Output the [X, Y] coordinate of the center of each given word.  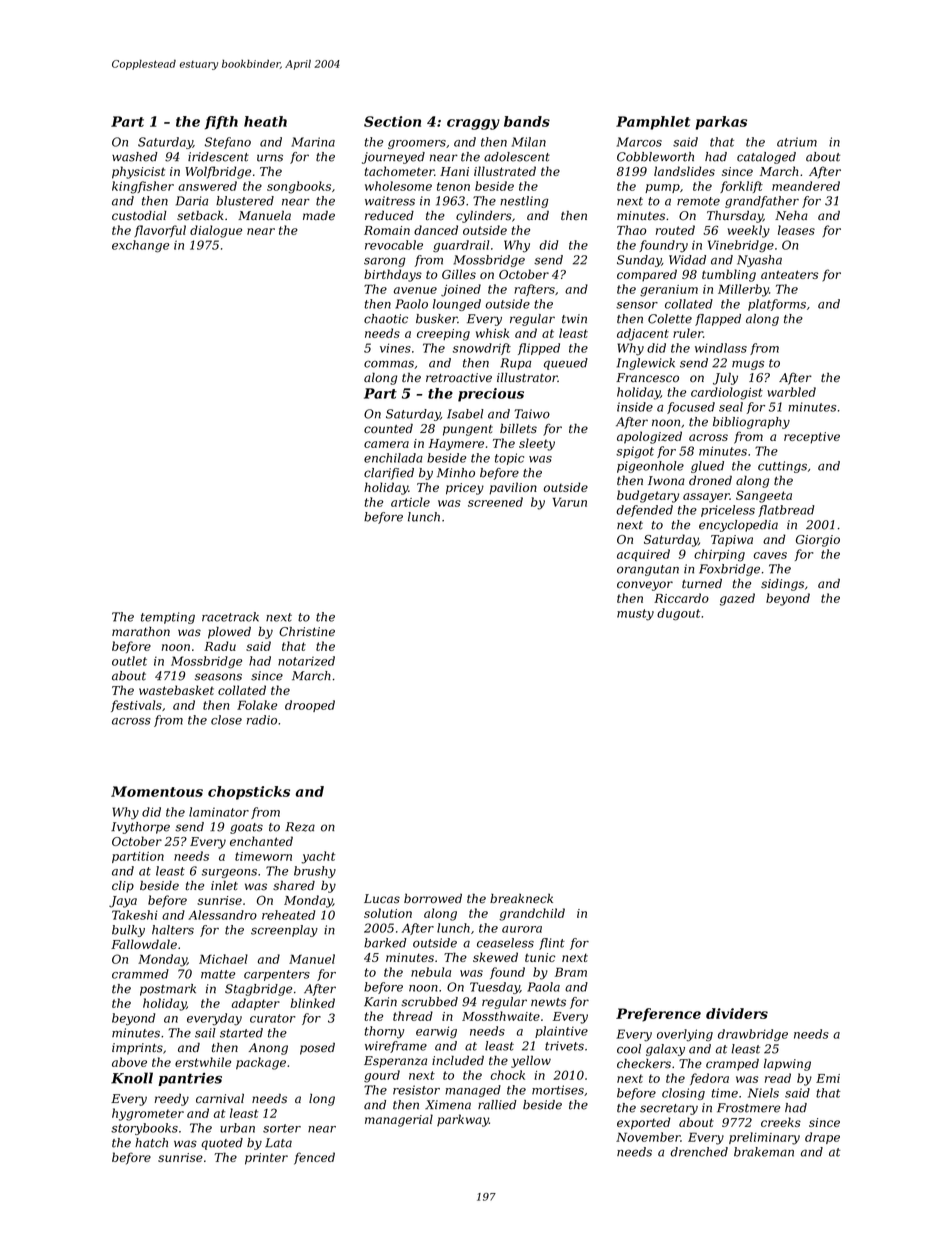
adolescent [517, 157]
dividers [737, 1013]
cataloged [766, 158]
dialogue [216, 231]
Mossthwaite [501, 1016]
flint [552, 944]
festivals [136, 706]
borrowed [433, 898]
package [261, 1063]
